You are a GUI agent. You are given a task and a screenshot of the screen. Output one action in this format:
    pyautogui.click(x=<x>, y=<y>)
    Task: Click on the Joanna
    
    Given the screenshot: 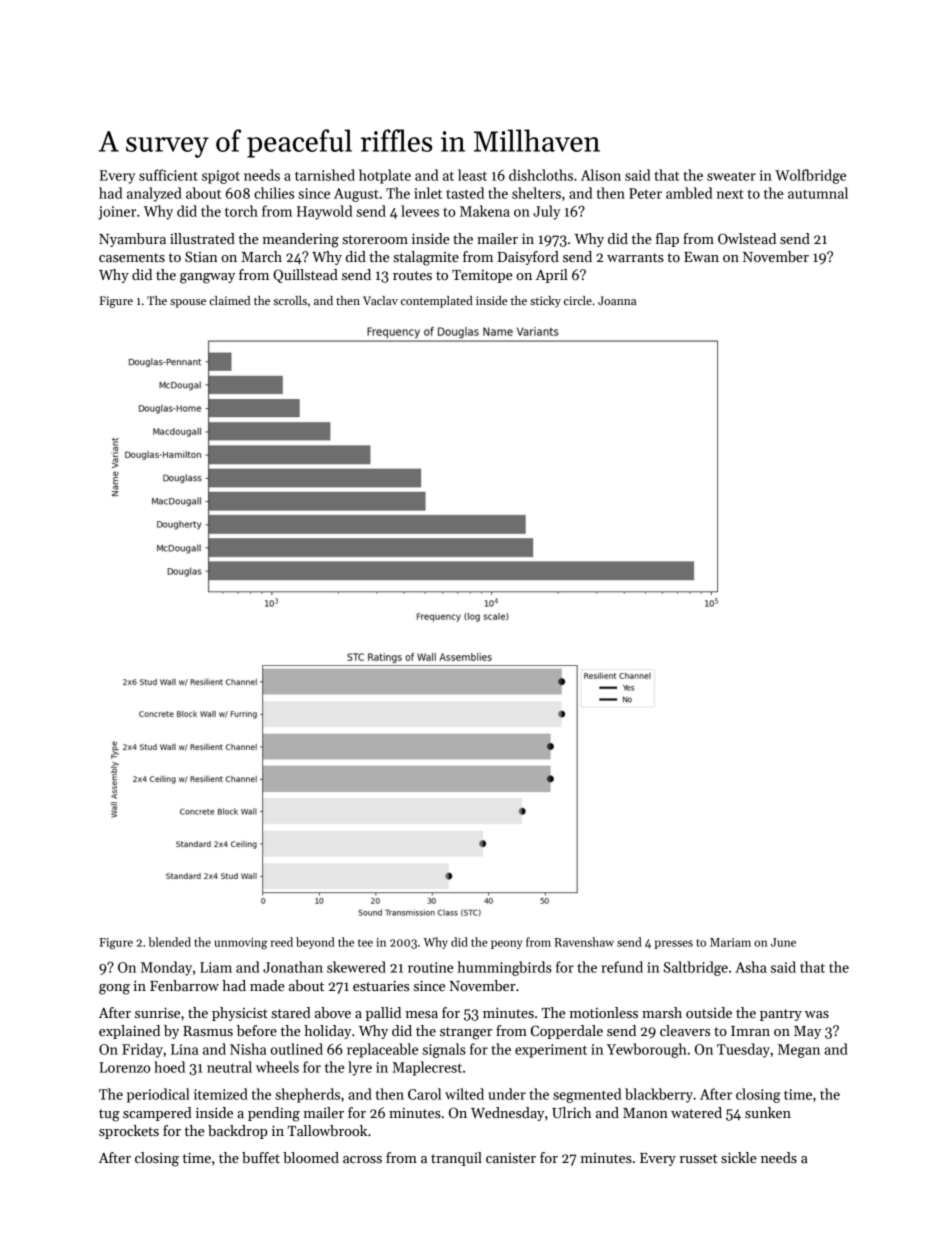 What is the action you would take?
    pyautogui.click(x=617, y=300)
